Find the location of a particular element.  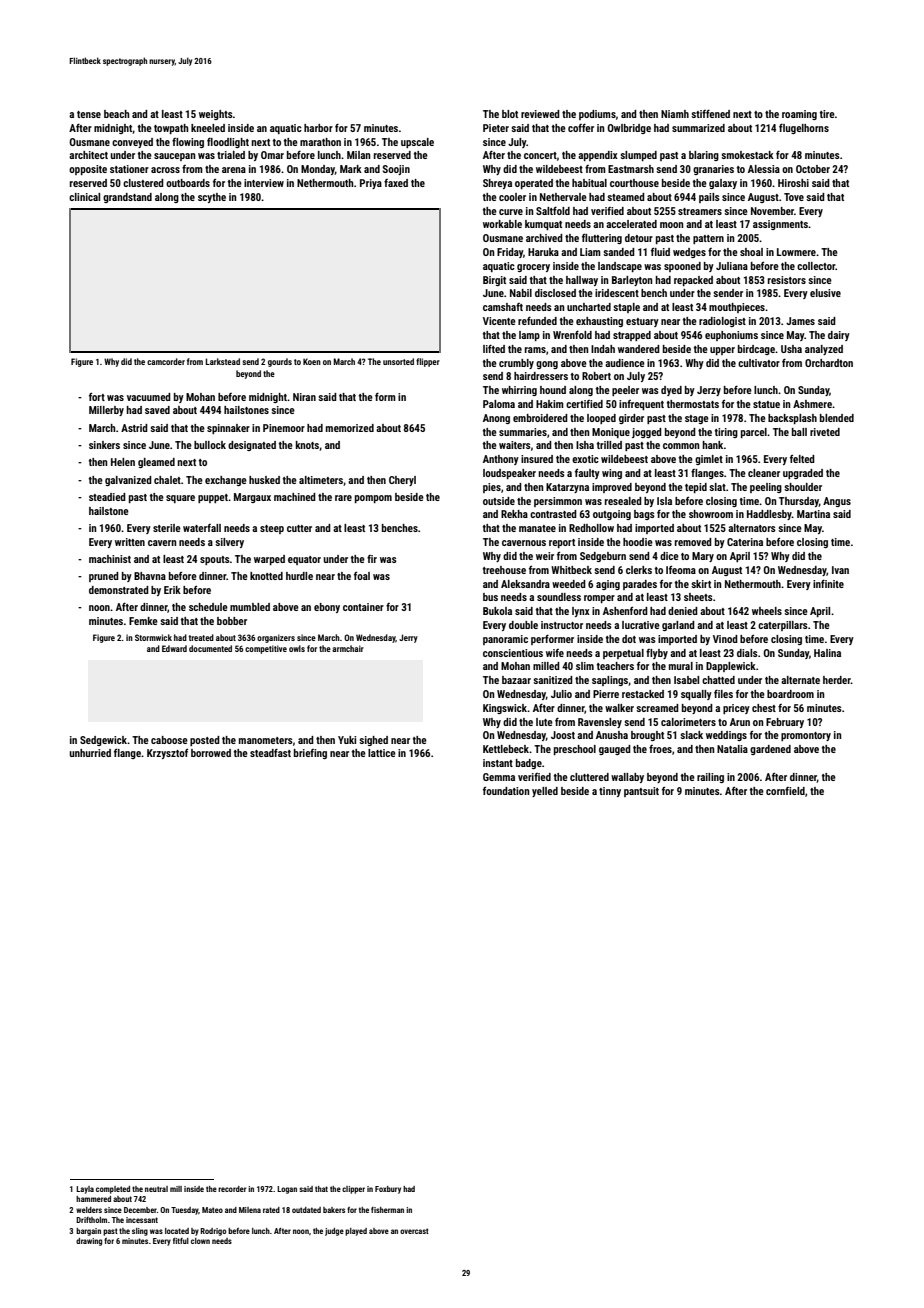

roaming is located at coordinates (799, 115).
